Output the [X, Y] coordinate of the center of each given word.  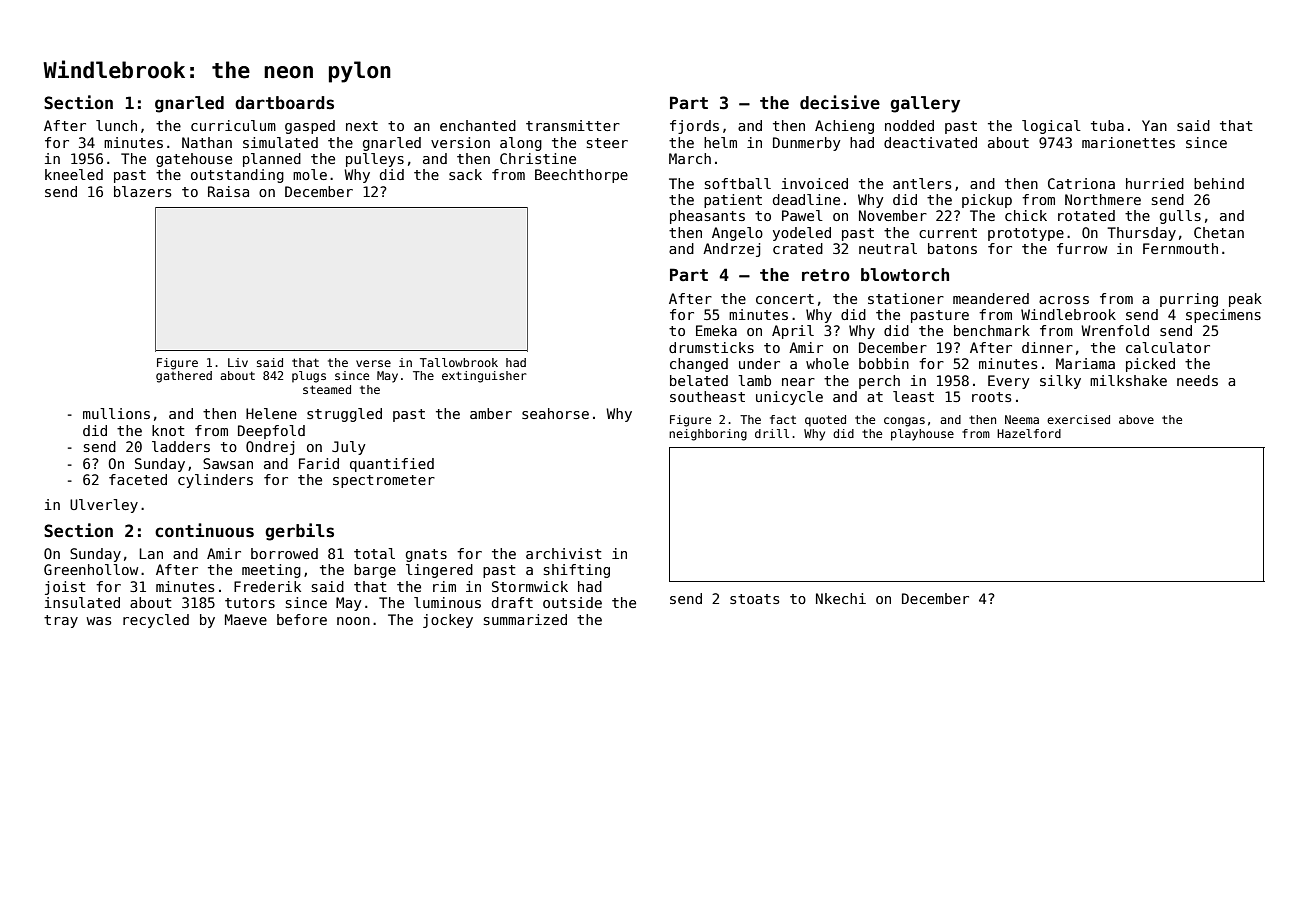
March [690, 158]
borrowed [284, 553]
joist [65, 588]
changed [699, 365]
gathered [184, 377]
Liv [238, 362]
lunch [116, 125]
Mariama [1085, 363]
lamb [754, 380]
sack [465, 174]
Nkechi [841, 598]
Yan [1154, 125]
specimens [1223, 316]
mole [310, 174]
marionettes [1128, 142]
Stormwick [530, 586]
